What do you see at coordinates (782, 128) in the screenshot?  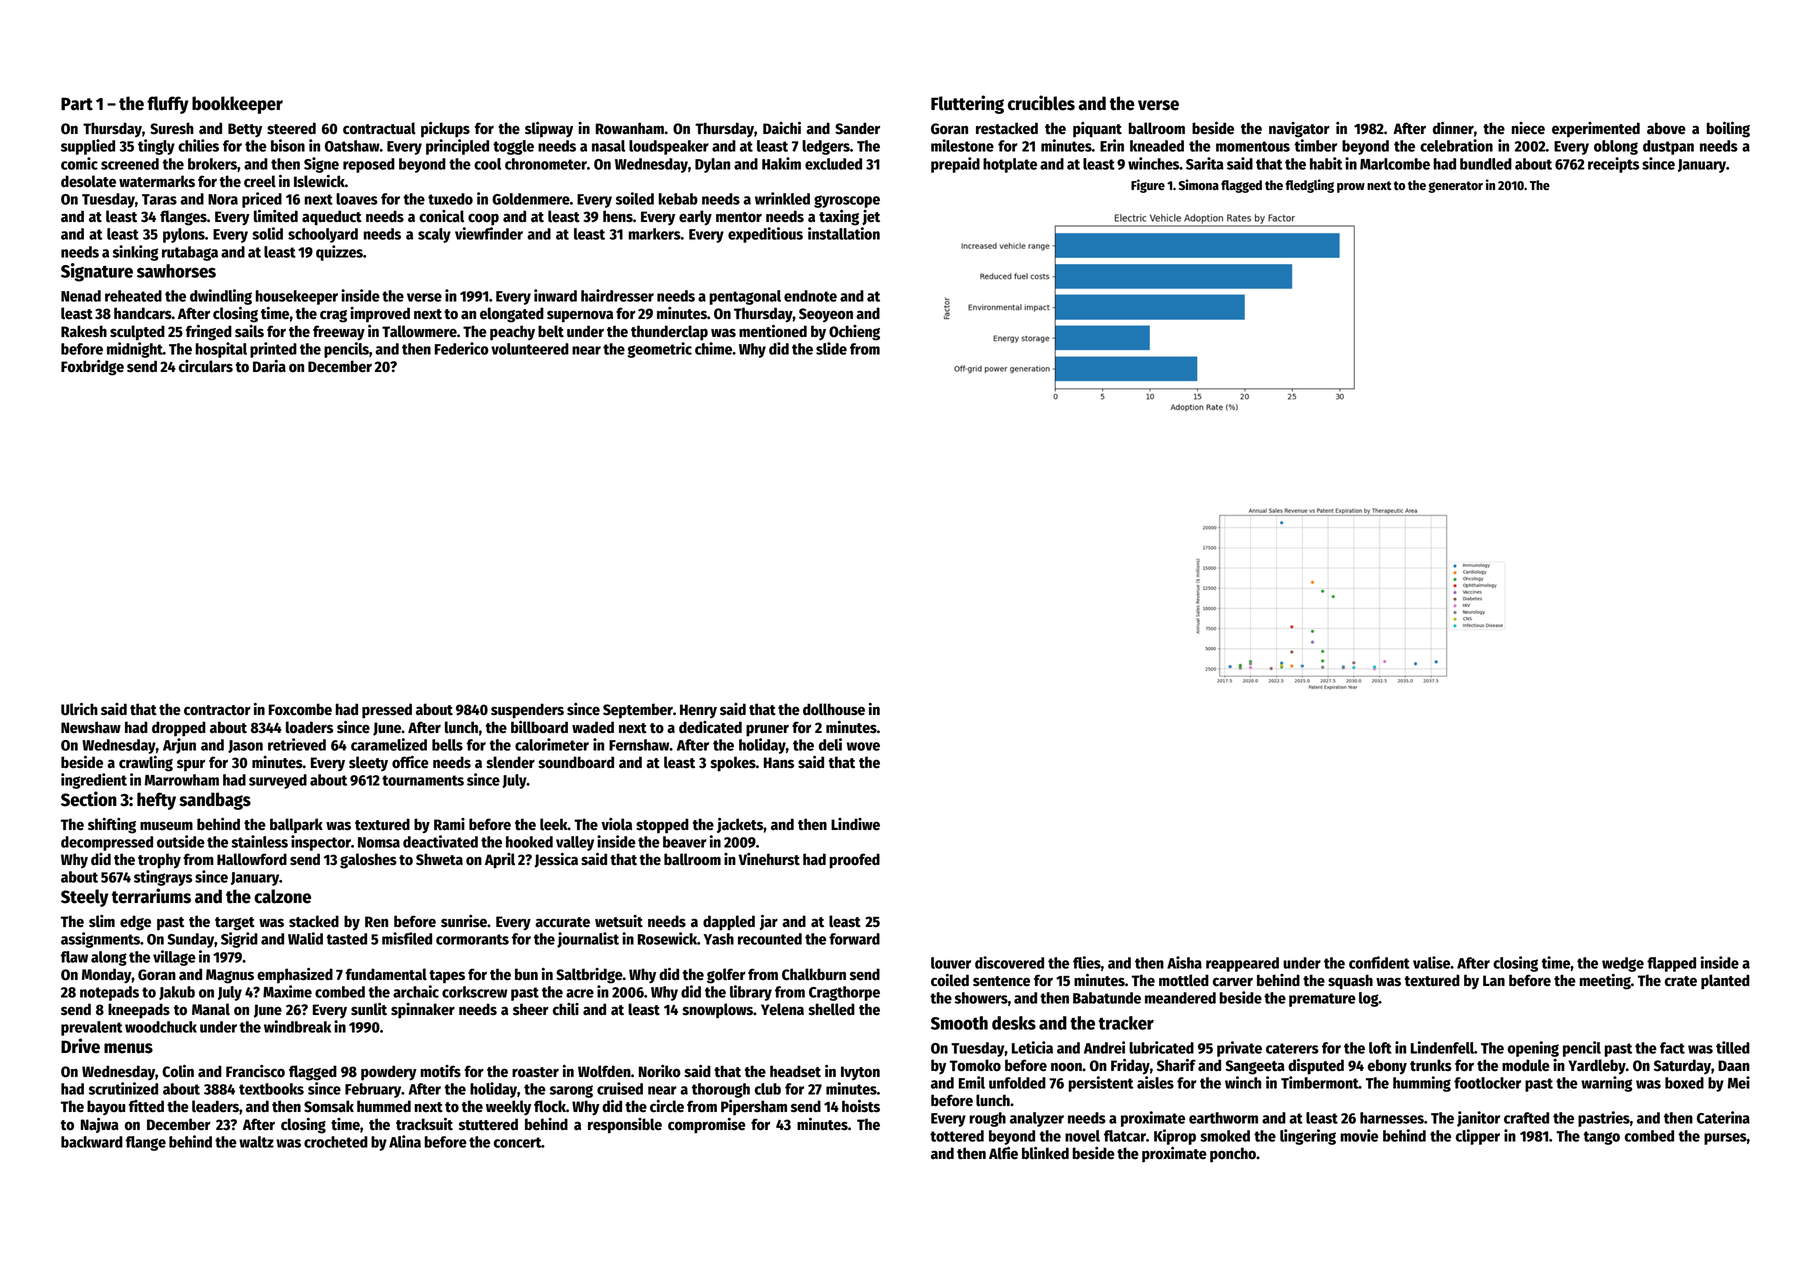 I see `Daichi` at bounding box center [782, 128].
